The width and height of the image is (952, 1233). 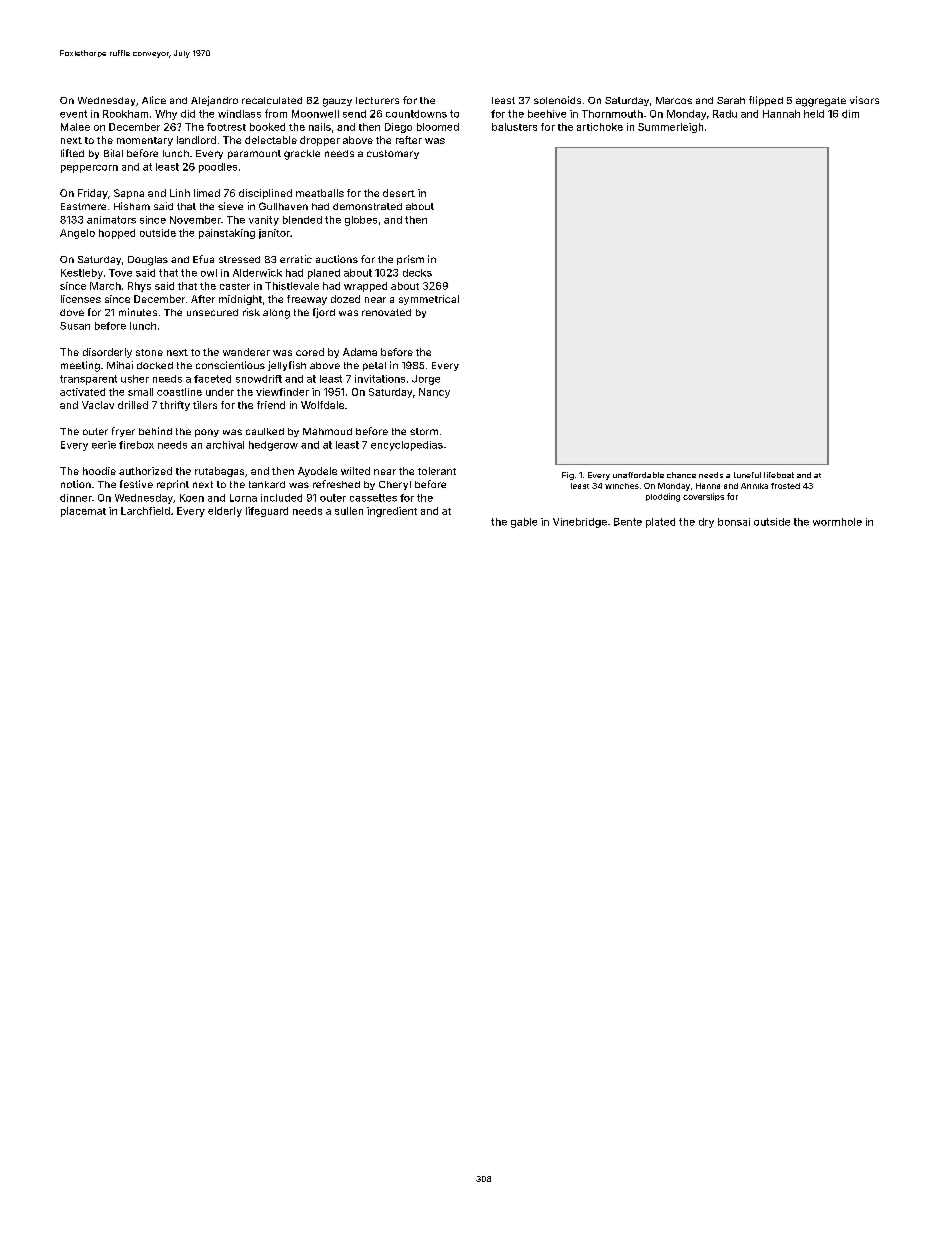 I want to click on solenoids, so click(x=557, y=100).
